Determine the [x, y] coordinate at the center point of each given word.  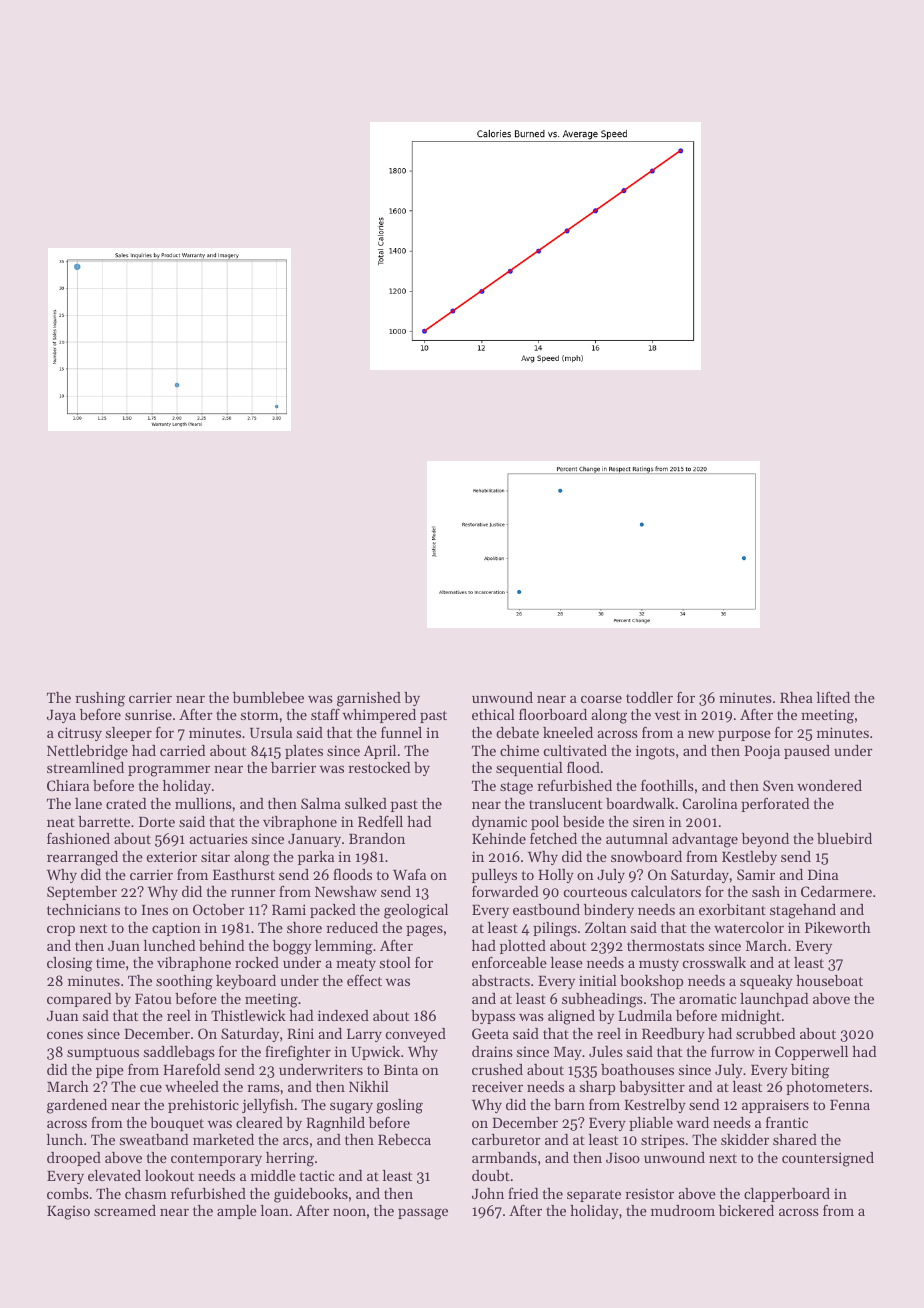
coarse [601, 699]
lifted [833, 697]
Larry [364, 1035]
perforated [775, 804]
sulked [366, 803]
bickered [746, 1210]
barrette [104, 821]
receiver [497, 1086]
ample [237, 1212]
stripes [663, 1141]
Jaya [61, 716]
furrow [733, 1051]
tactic [317, 1176]
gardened [77, 1106]
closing [69, 964]
